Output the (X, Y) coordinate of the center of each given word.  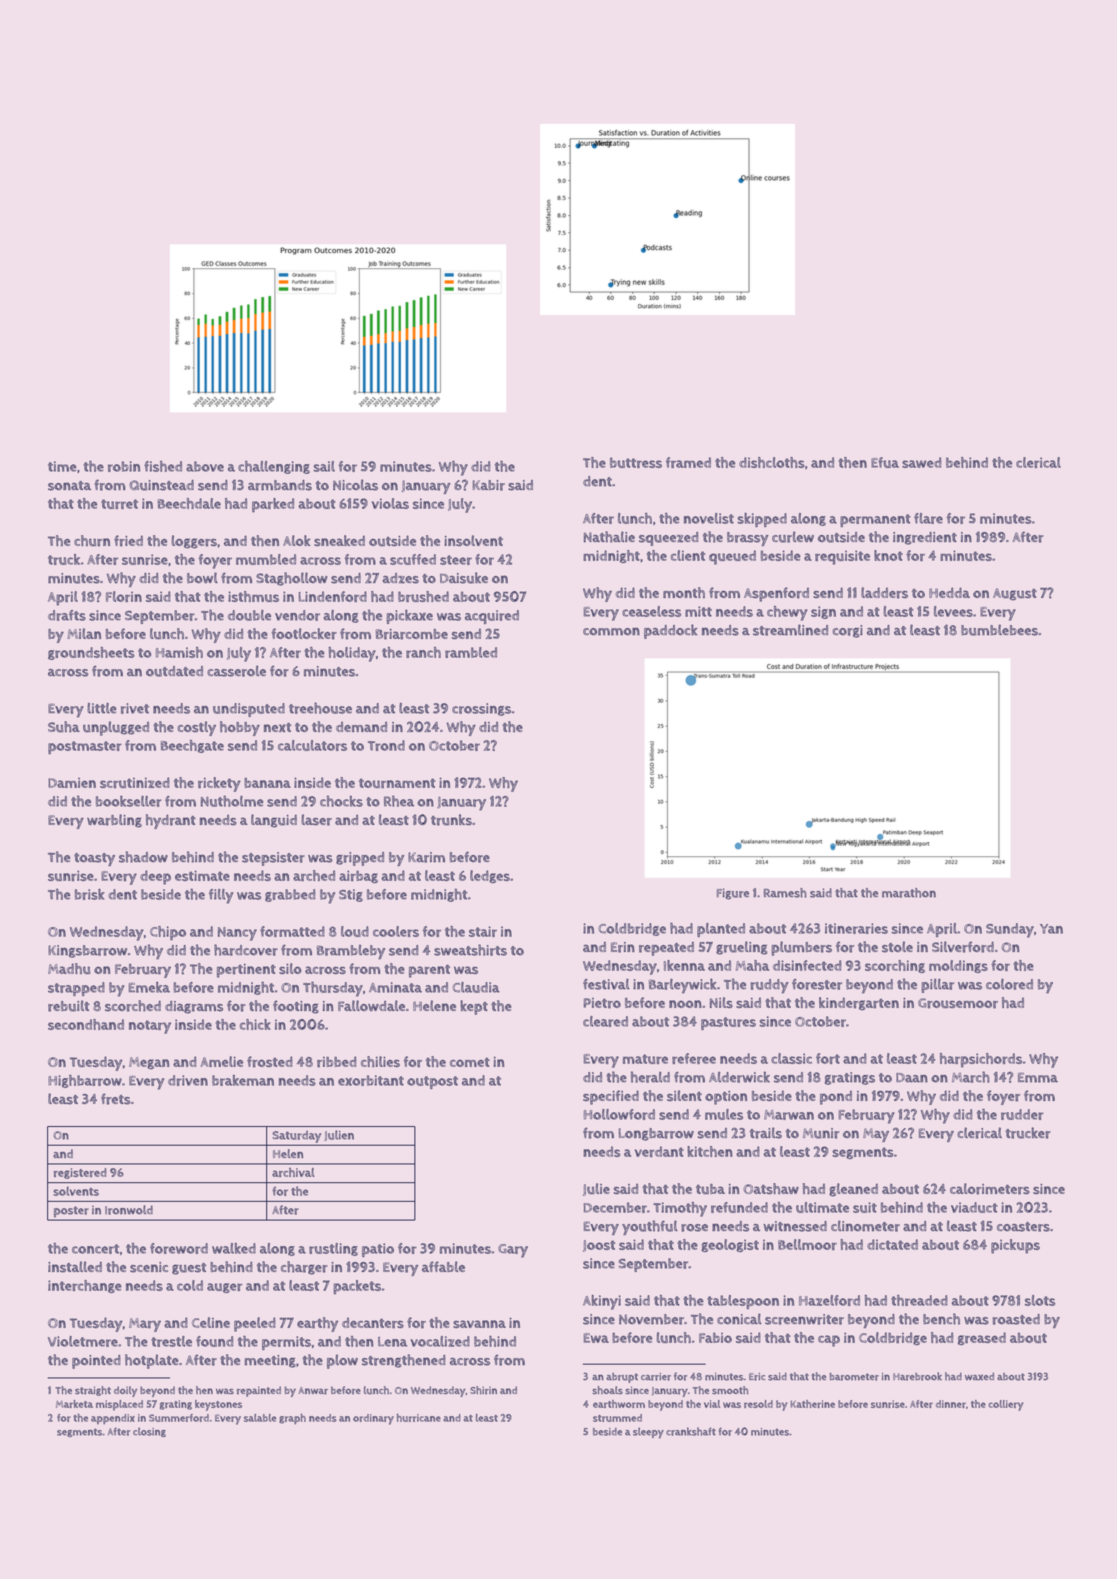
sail (324, 466)
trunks (451, 820)
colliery (1006, 1405)
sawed (921, 462)
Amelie (221, 1061)
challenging (274, 467)
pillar (937, 986)
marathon (909, 893)
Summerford (179, 1418)
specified (611, 1097)
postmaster (85, 747)
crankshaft (691, 1431)
